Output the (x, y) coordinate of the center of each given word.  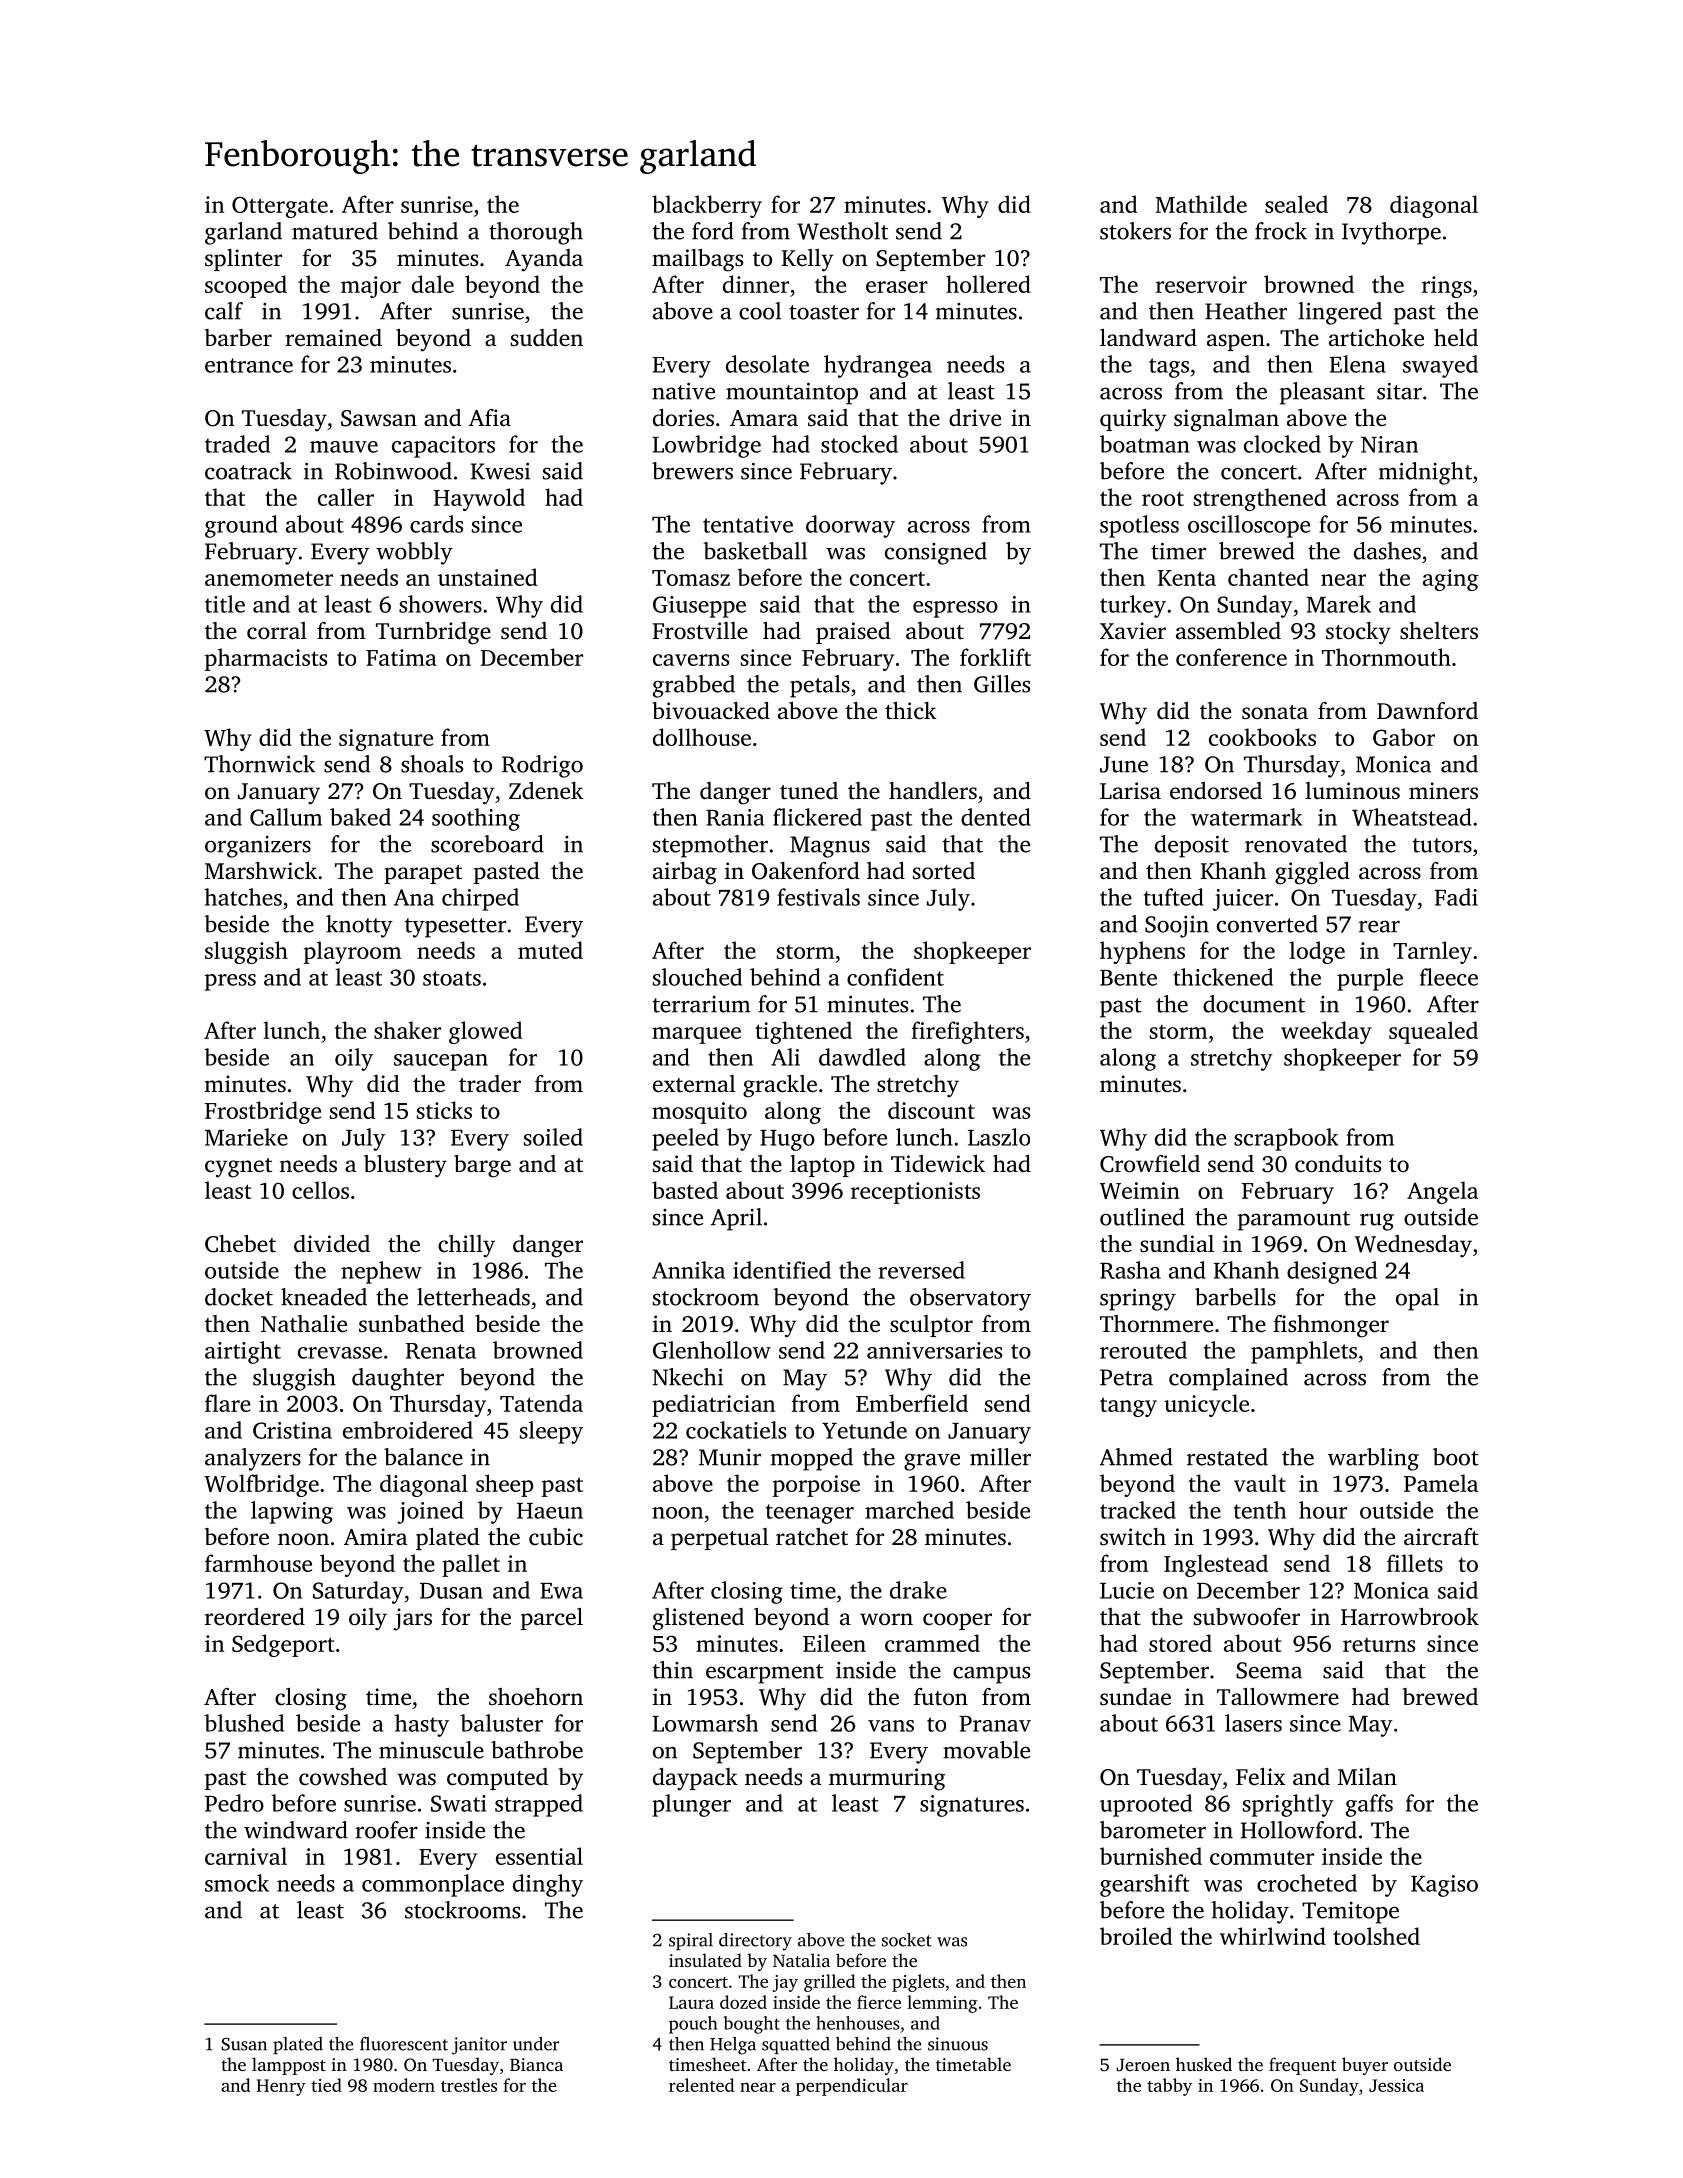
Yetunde (864, 1430)
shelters (1439, 631)
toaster (824, 312)
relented (701, 2085)
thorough (536, 233)
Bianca (536, 2064)
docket (239, 1297)
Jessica (1396, 2085)
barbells (1235, 1297)
